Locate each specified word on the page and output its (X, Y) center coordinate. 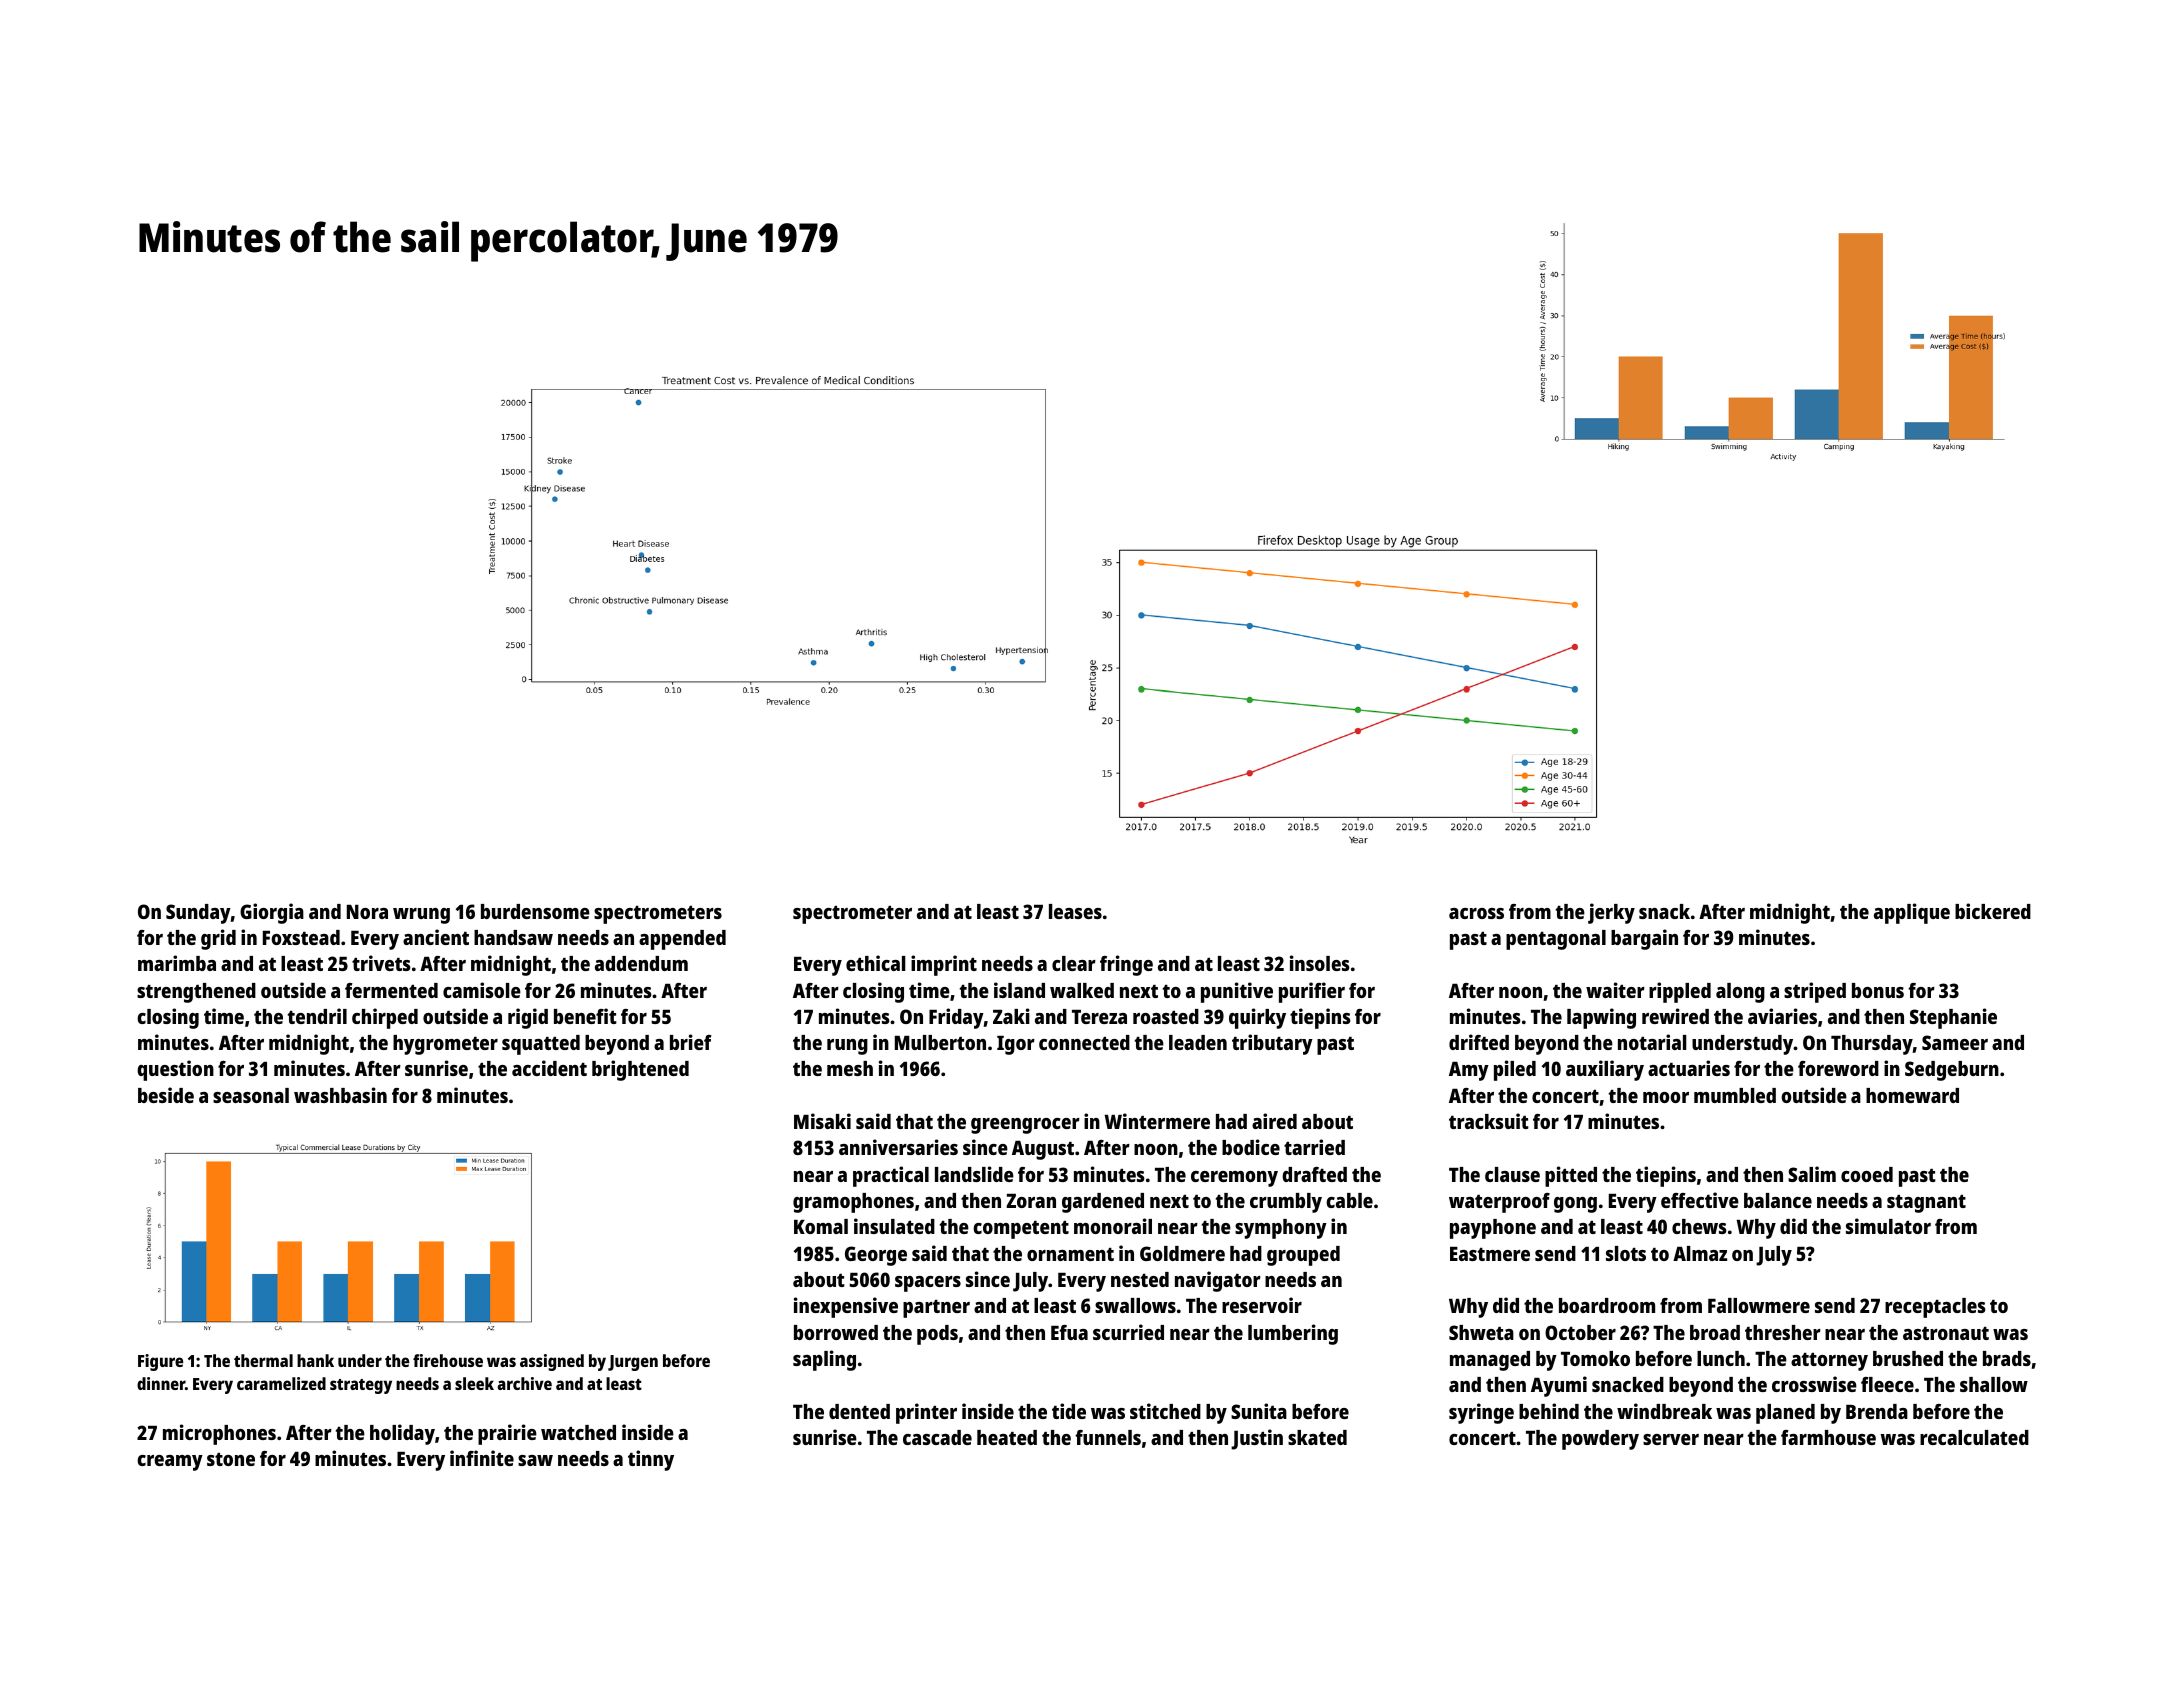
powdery (1600, 1440)
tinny (651, 1460)
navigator (1218, 1281)
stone (231, 1459)
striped (1815, 992)
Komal (821, 1226)
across (1476, 913)
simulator (1888, 1226)
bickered (1993, 911)
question (175, 1070)
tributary (1272, 1044)
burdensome (535, 911)
